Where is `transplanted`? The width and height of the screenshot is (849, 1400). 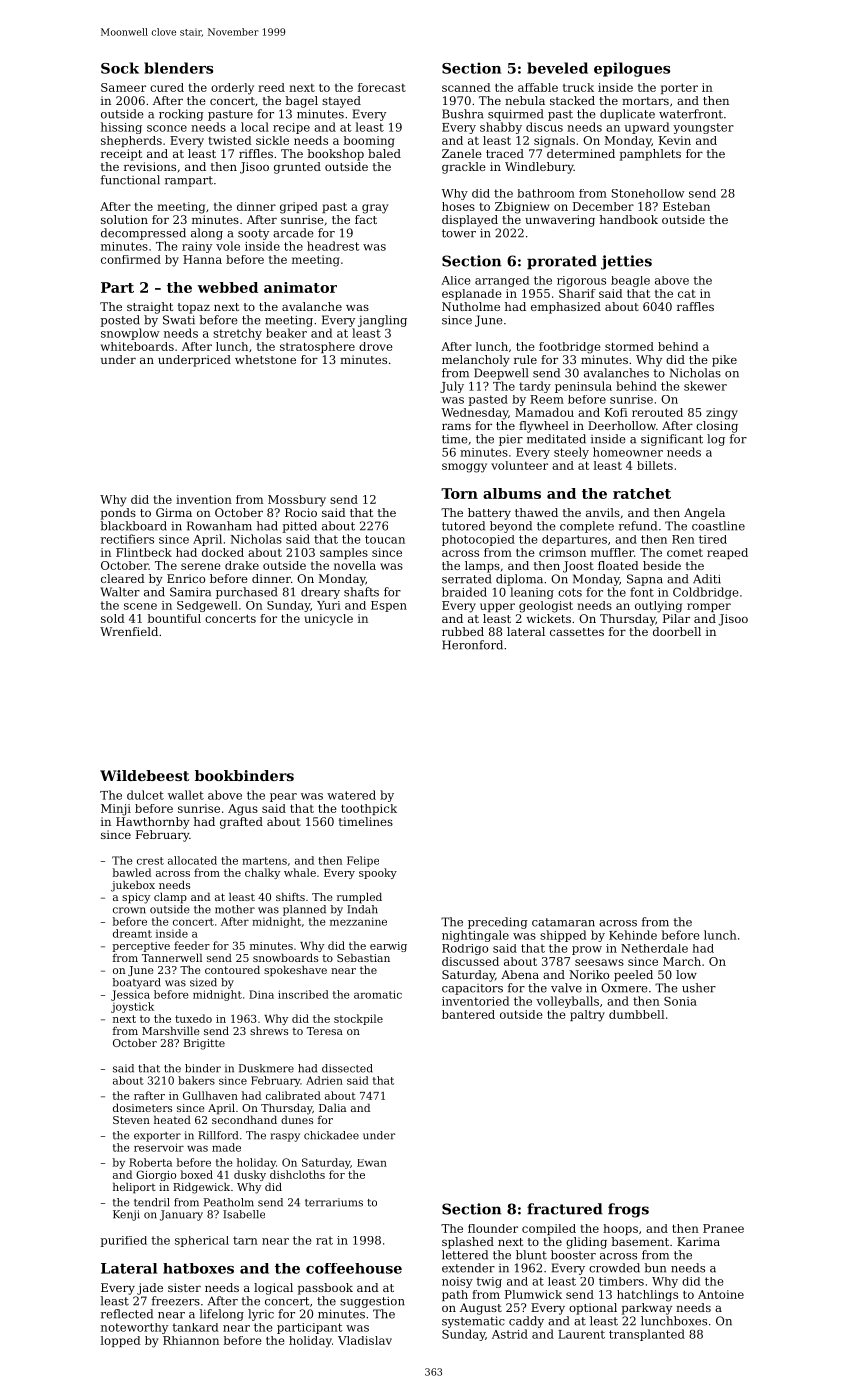
transplanted is located at coordinates (647, 1335).
